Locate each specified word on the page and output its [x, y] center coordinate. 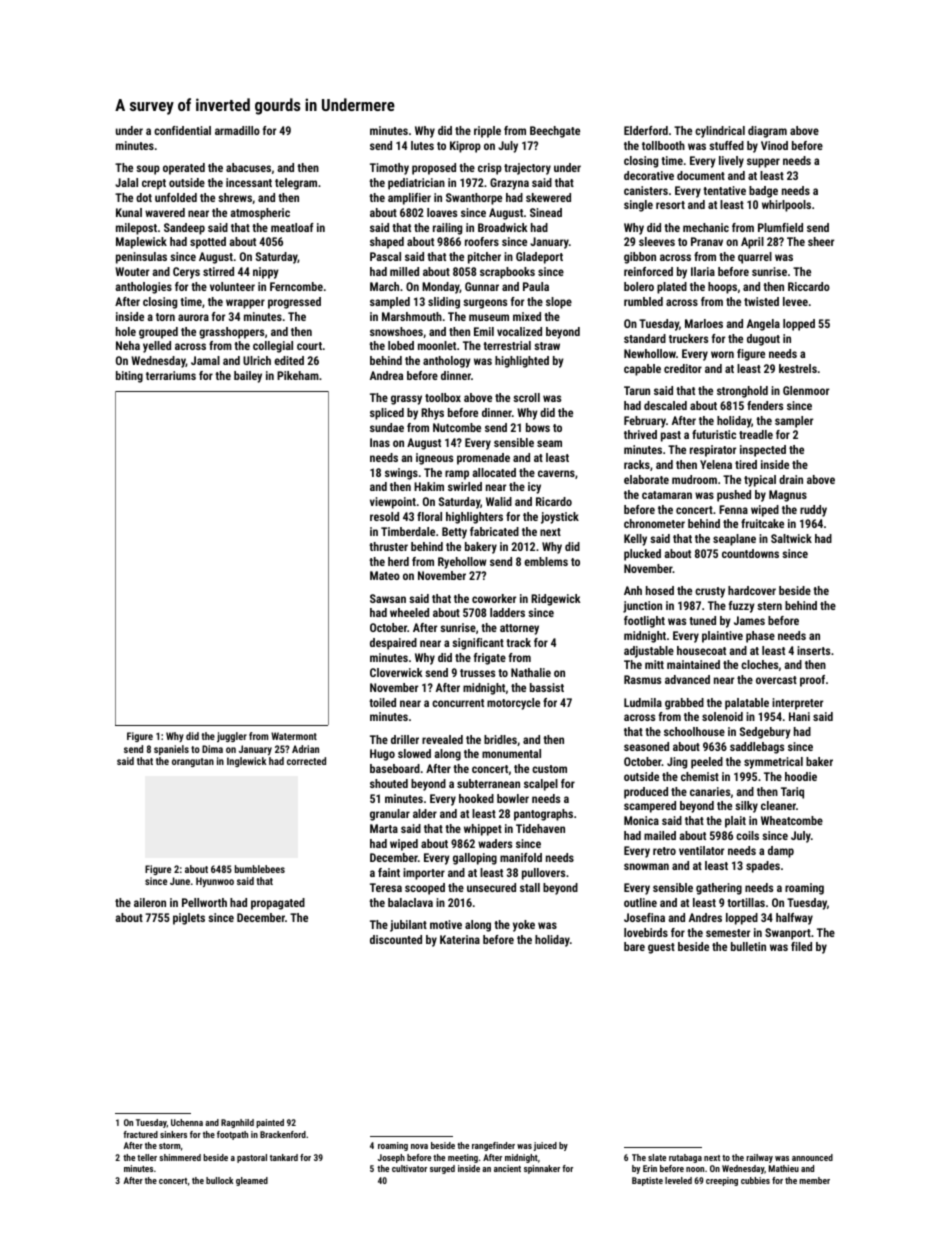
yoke [524, 926]
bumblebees [260, 869]
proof [812, 681]
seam [549, 443]
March [384, 286]
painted [270, 1123]
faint [389, 872]
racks [637, 464]
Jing [677, 763]
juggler [232, 737]
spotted [208, 243]
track [518, 642]
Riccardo [809, 286]
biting [129, 377]
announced [812, 1157]
